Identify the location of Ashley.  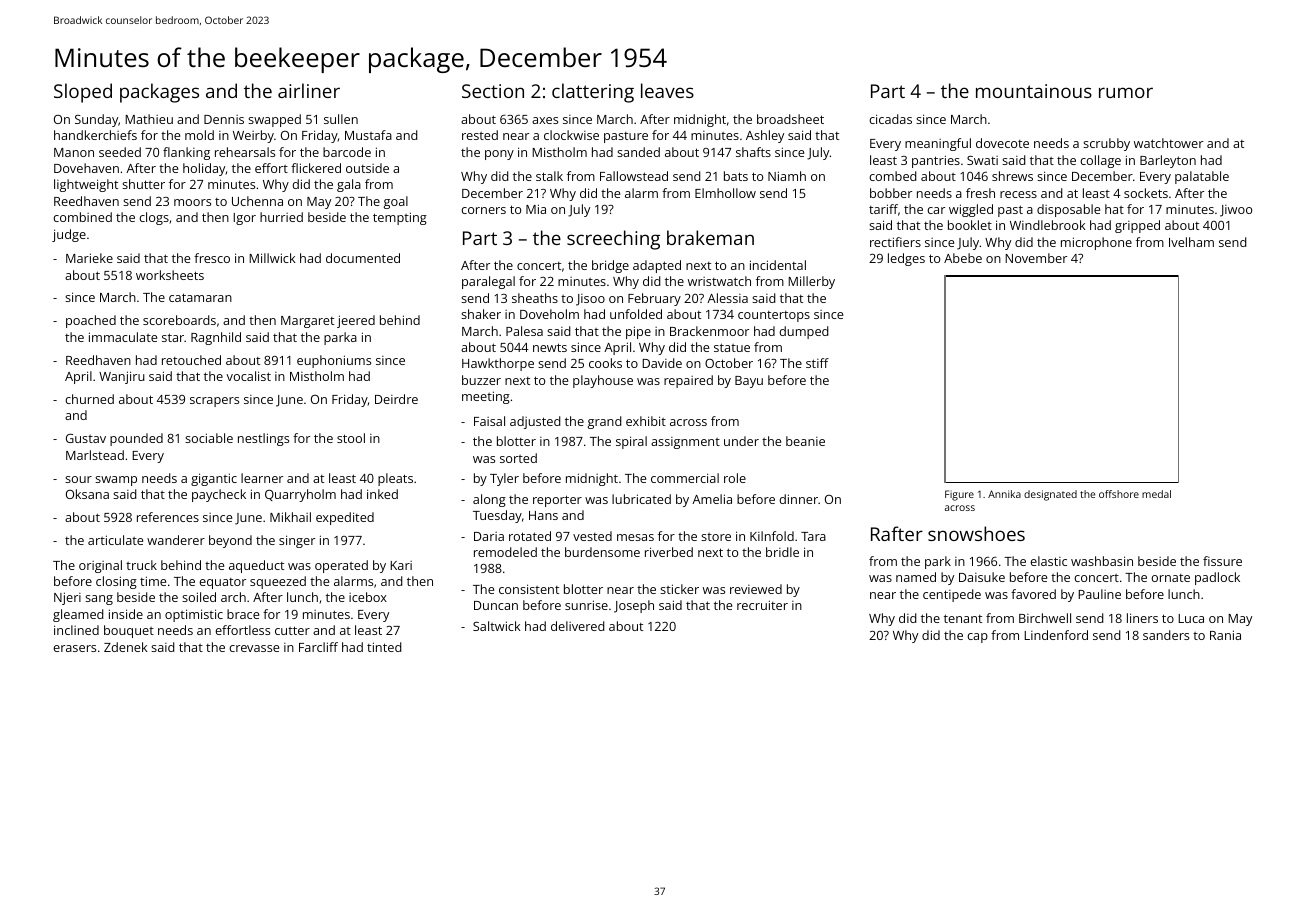
(765, 136).
